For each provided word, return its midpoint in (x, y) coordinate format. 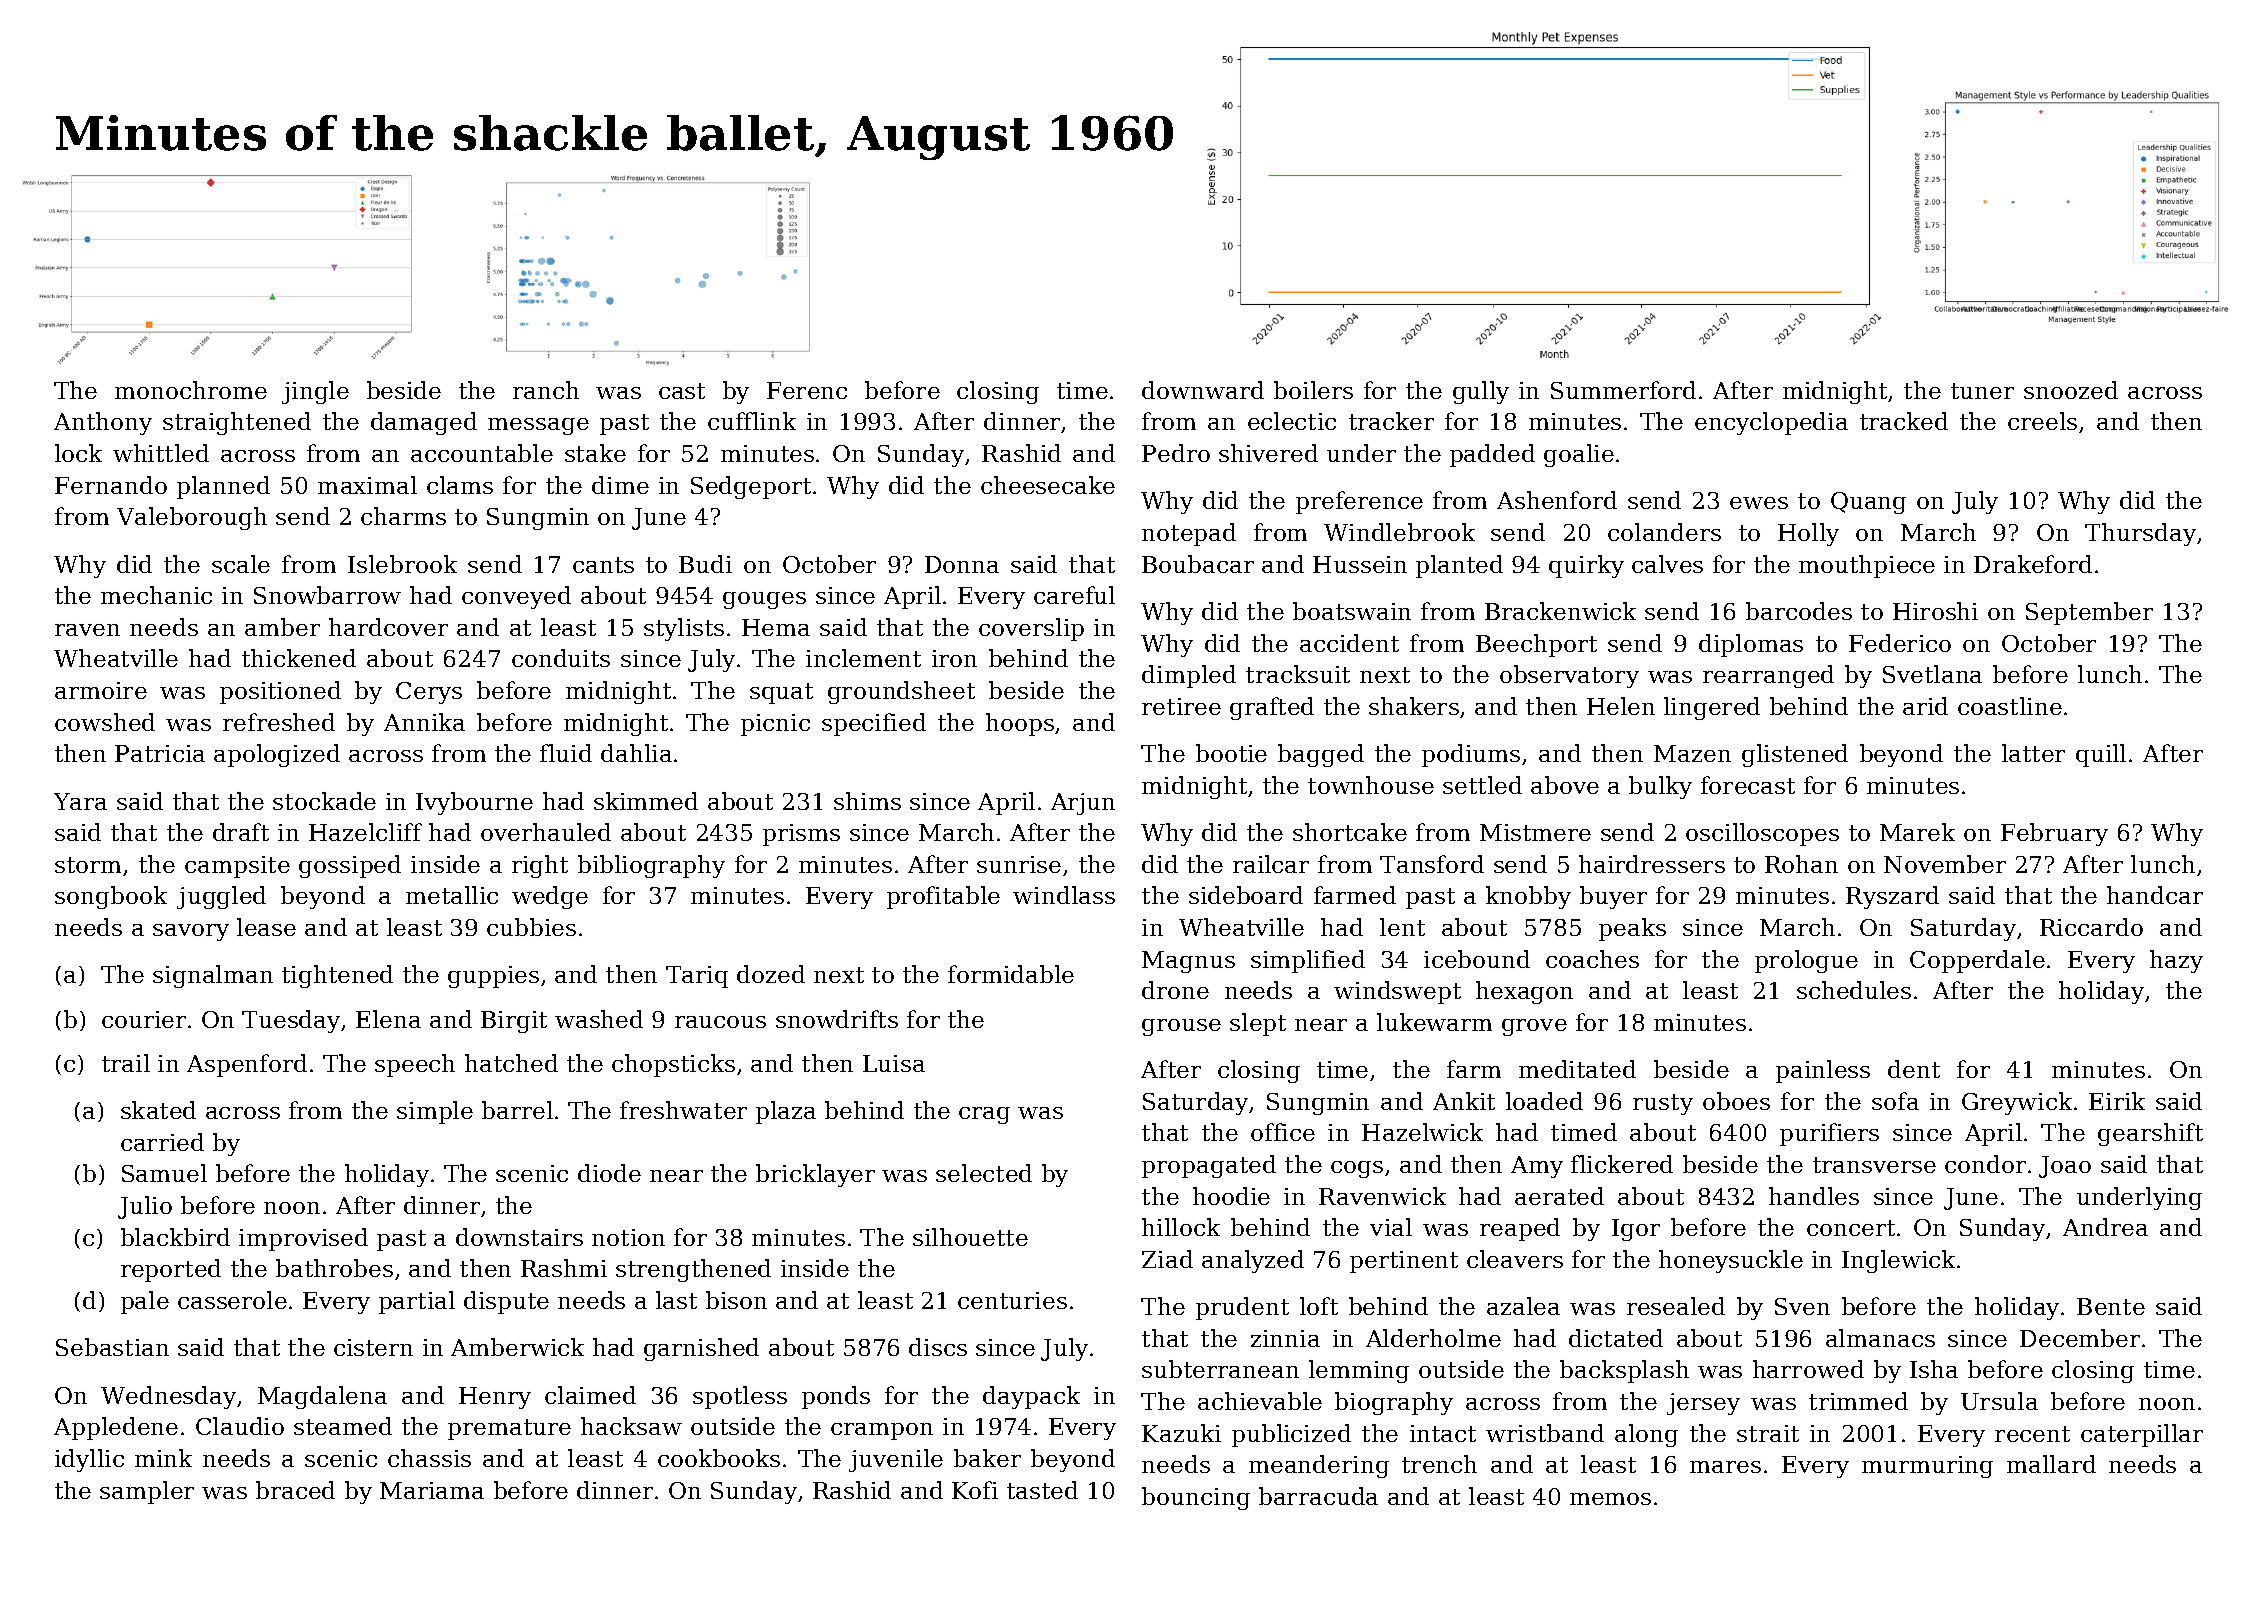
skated (158, 1110)
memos (1610, 1499)
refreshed (279, 722)
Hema (776, 627)
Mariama (432, 1490)
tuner (1982, 391)
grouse (1181, 1027)
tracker (1391, 421)
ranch (546, 390)
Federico (1900, 643)
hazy (2176, 961)
